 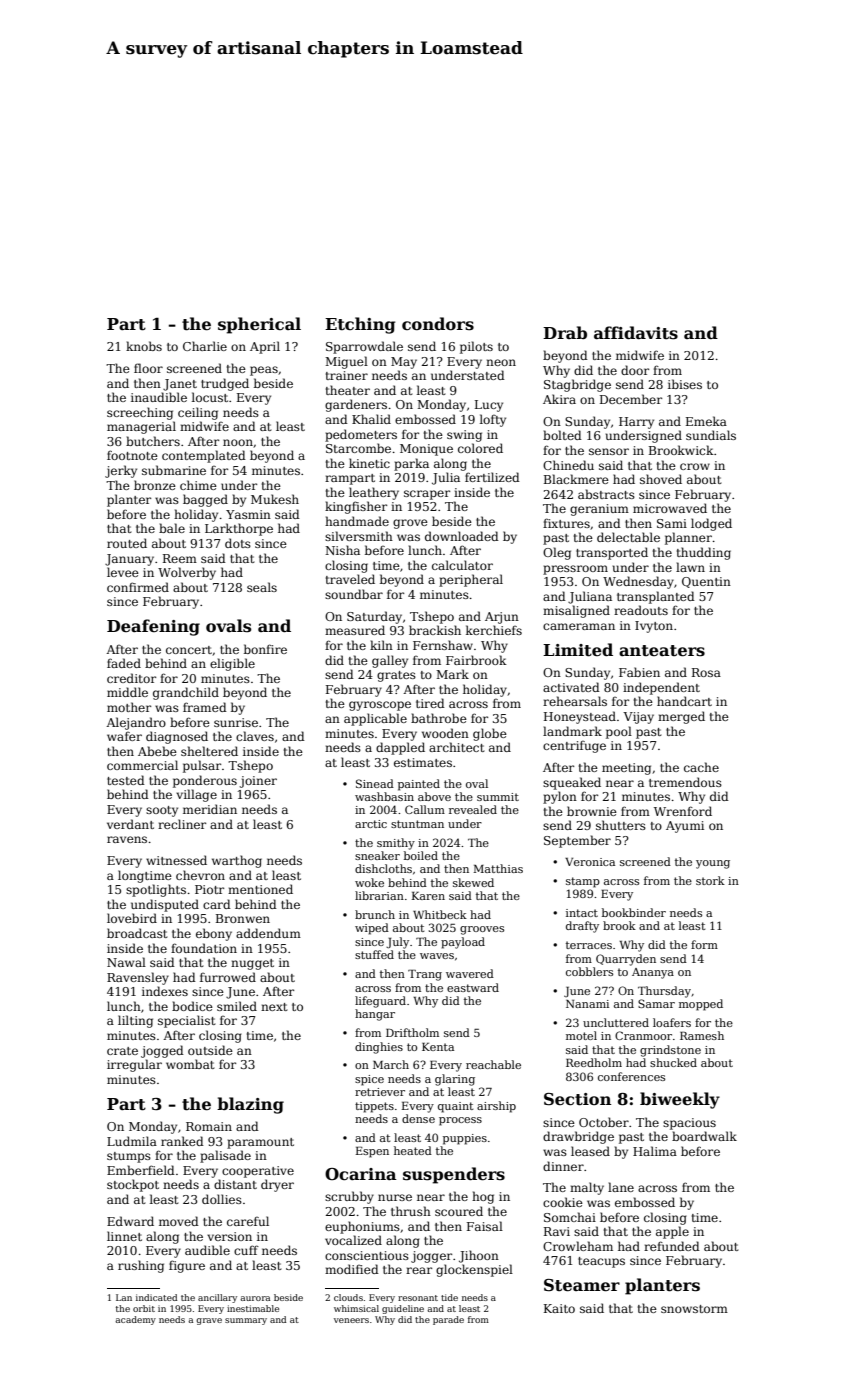 I want to click on calculator, so click(x=462, y=565).
